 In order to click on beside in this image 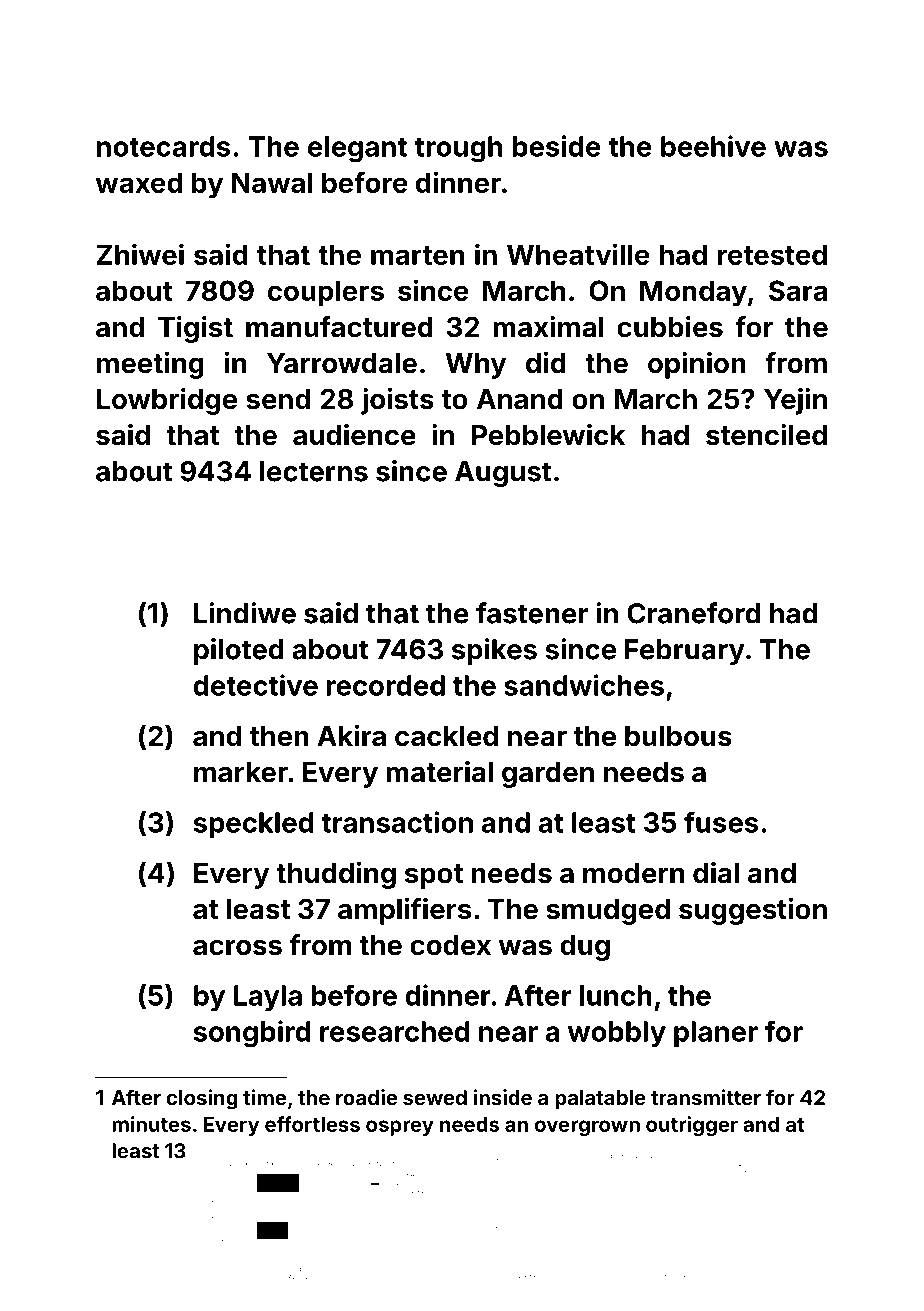, I will do `click(557, 146)`.
